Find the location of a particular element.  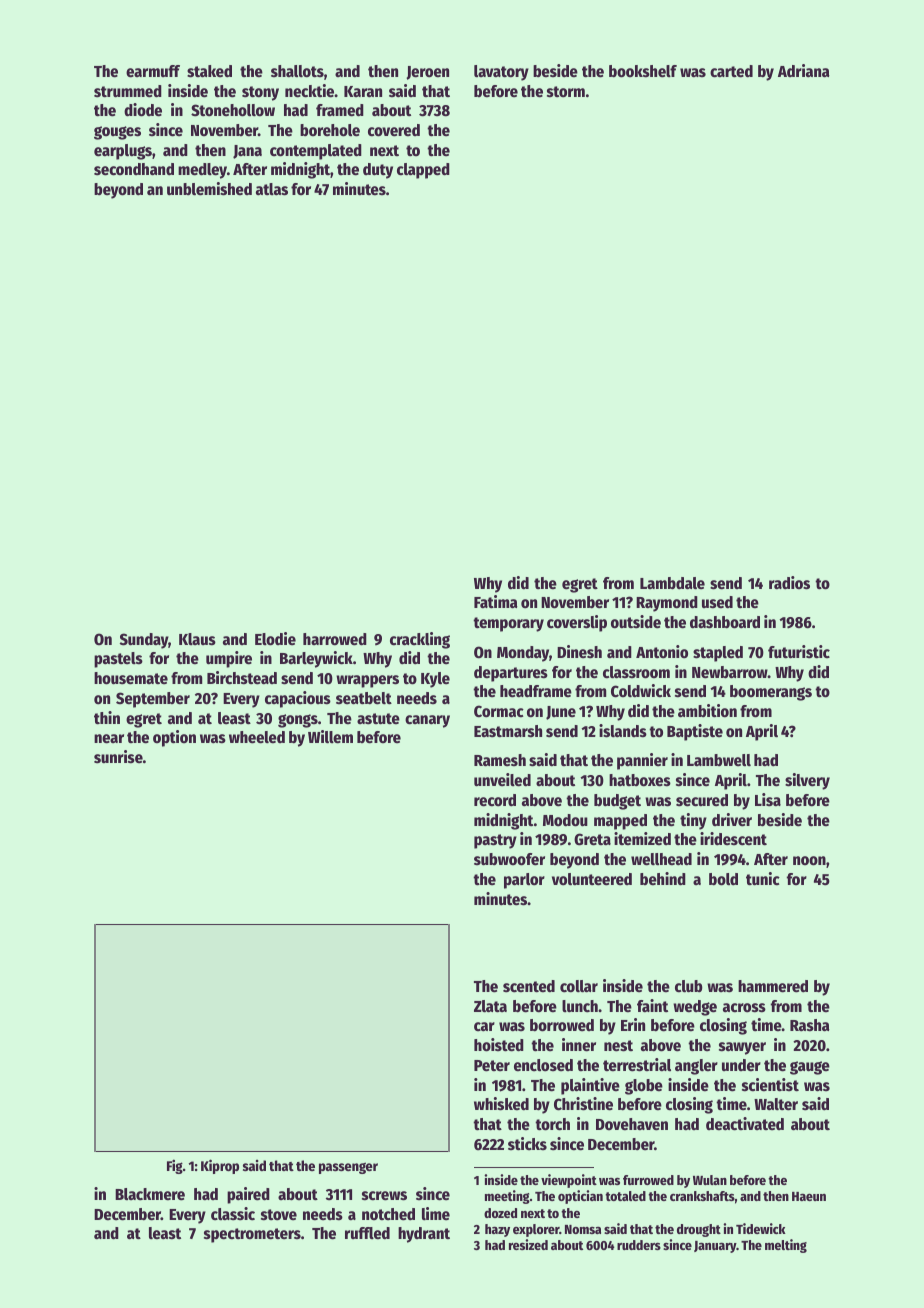

sunrise is located at coordinates (118, 757).
